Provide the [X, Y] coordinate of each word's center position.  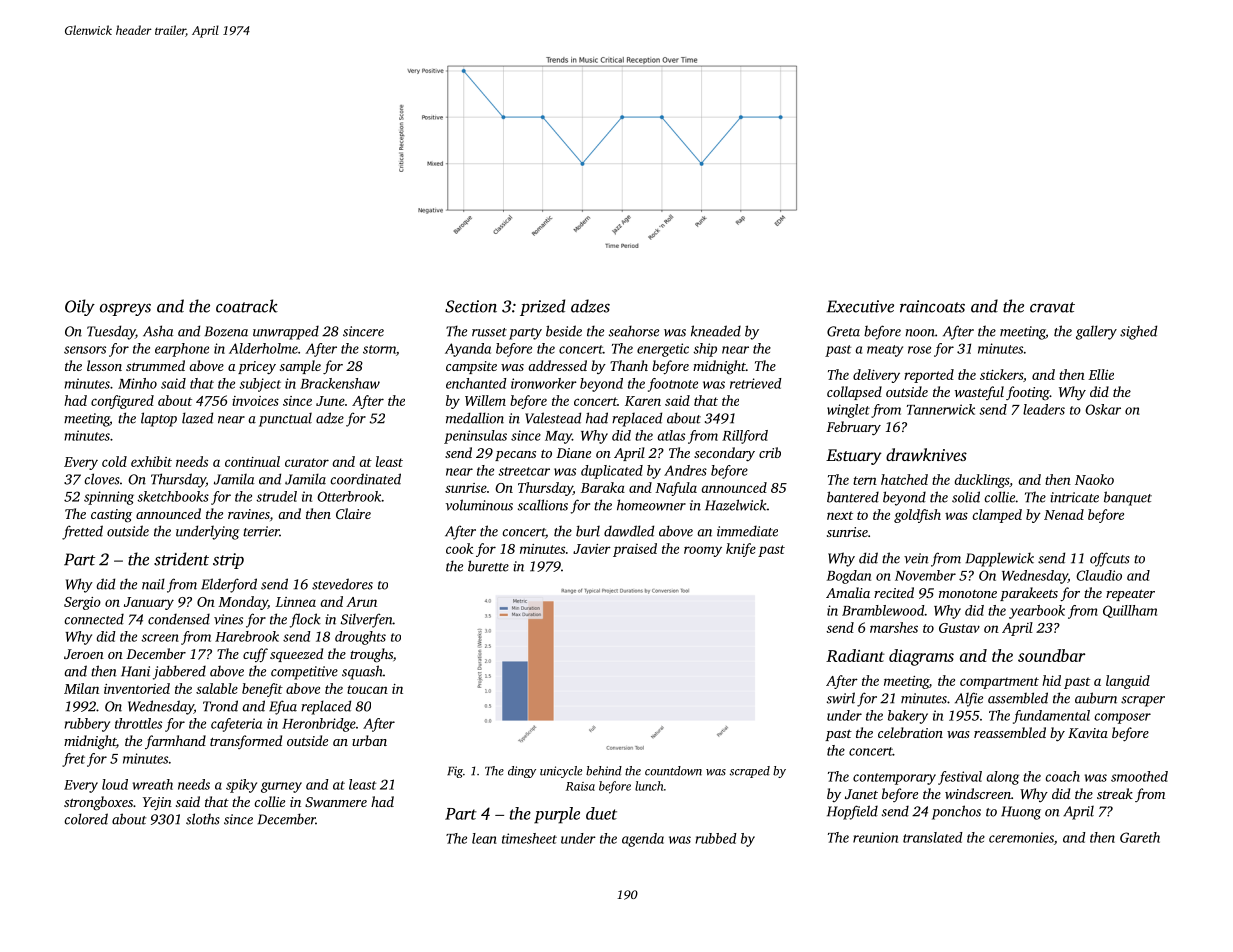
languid [1128, 682]
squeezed [296, 655]
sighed [1138, 332]
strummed [155, 365]
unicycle [561, 772]
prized [542, 307]
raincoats [932, 306]
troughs [371, 655]
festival [960, 778]
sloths [203, 819]
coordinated [365, 479]
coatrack [247, 306]
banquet [1128, 498]
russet [489, 332]
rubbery [87, 725]
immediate [747, 531]
